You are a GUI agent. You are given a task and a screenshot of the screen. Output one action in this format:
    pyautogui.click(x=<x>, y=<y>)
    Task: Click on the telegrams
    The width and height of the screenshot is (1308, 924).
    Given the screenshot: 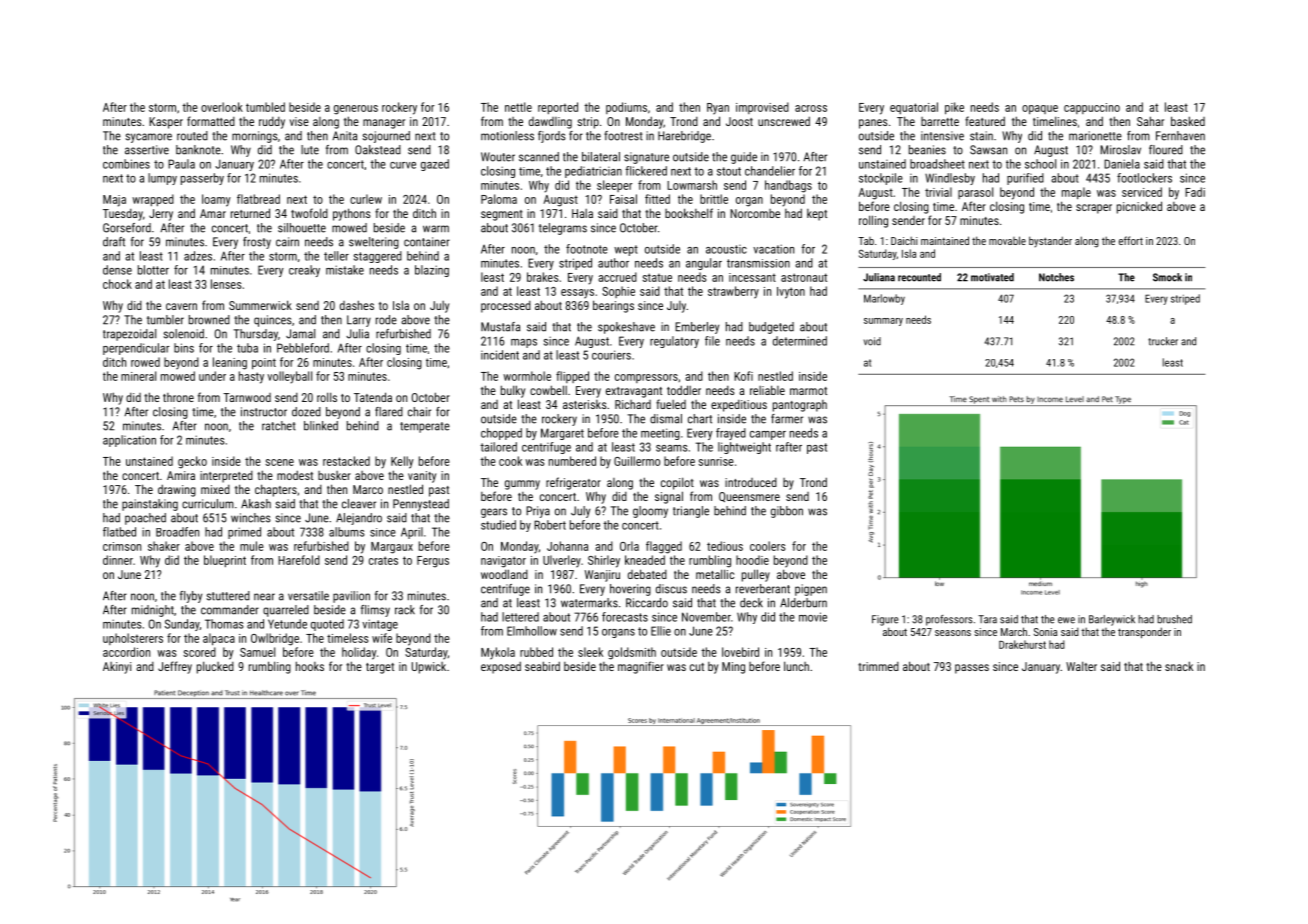 What is the action you would take?
    pyautogui.click(x=563, y=229)
